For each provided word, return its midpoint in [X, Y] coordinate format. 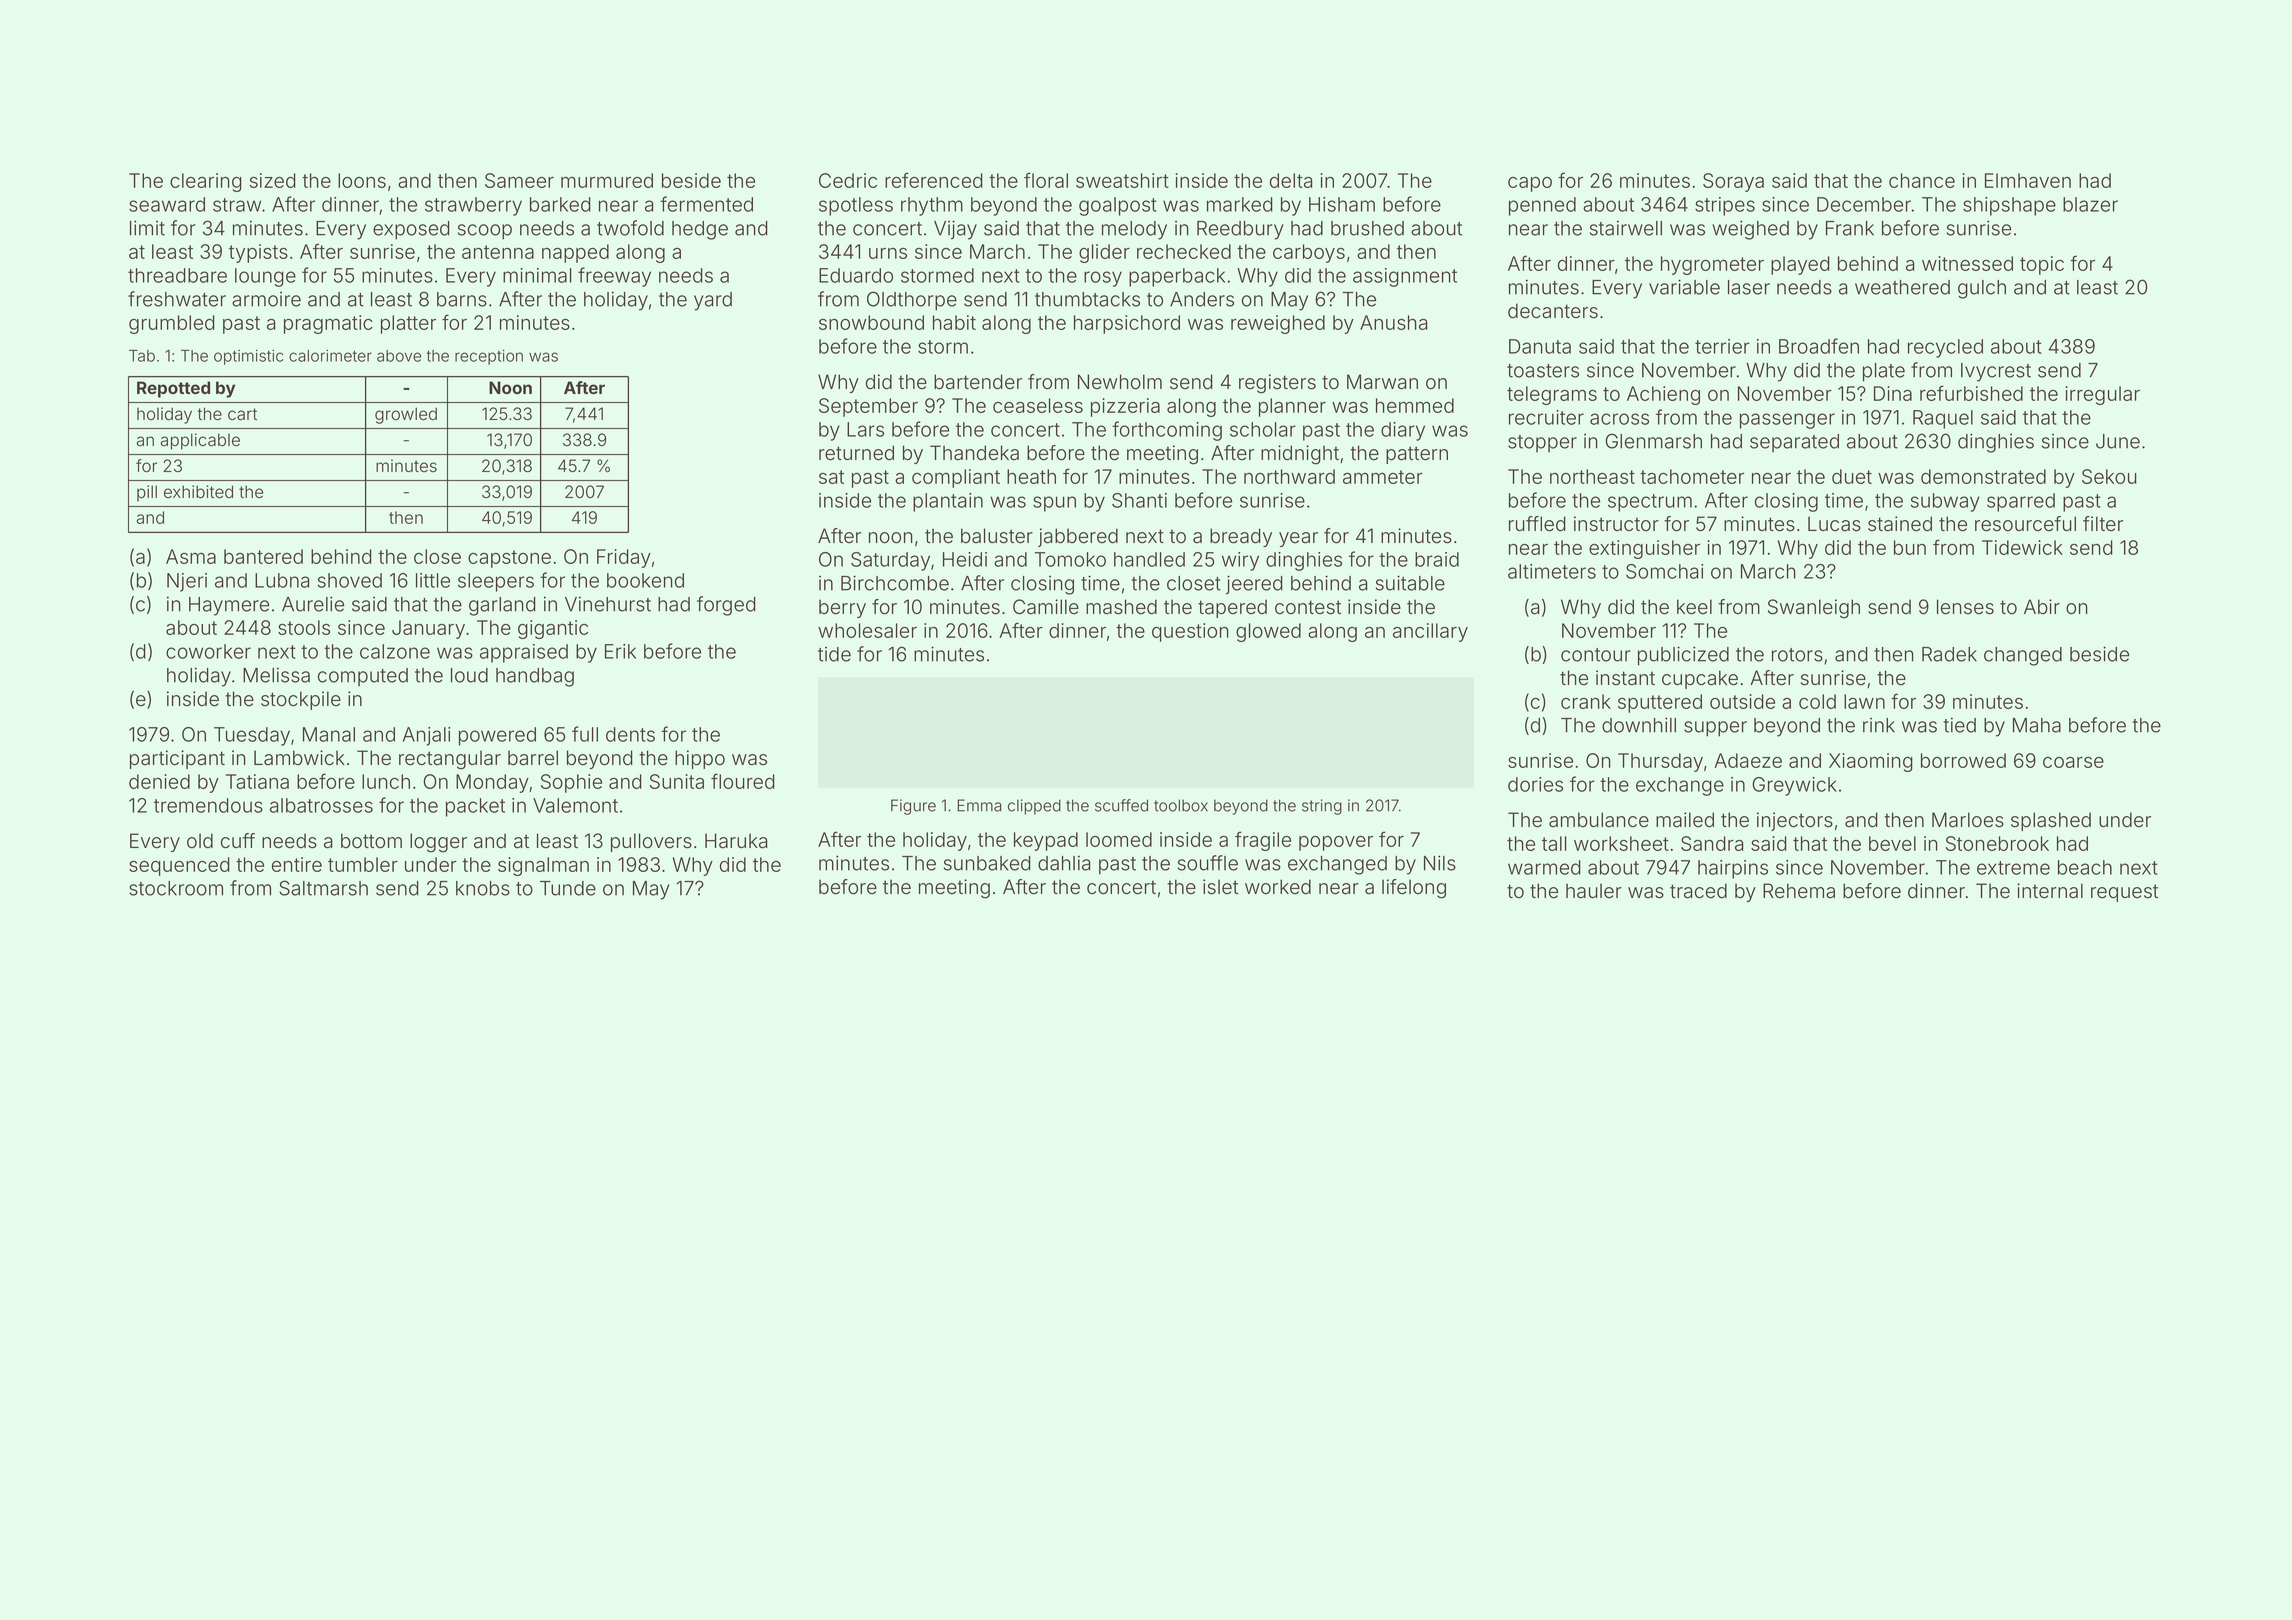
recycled [1945, 348]
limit [147, 228]
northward [1289, 476]
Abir [2042, 607]
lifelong [1414, 889]
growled [406, 415]
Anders [1202, 299]
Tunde [568, 888]
